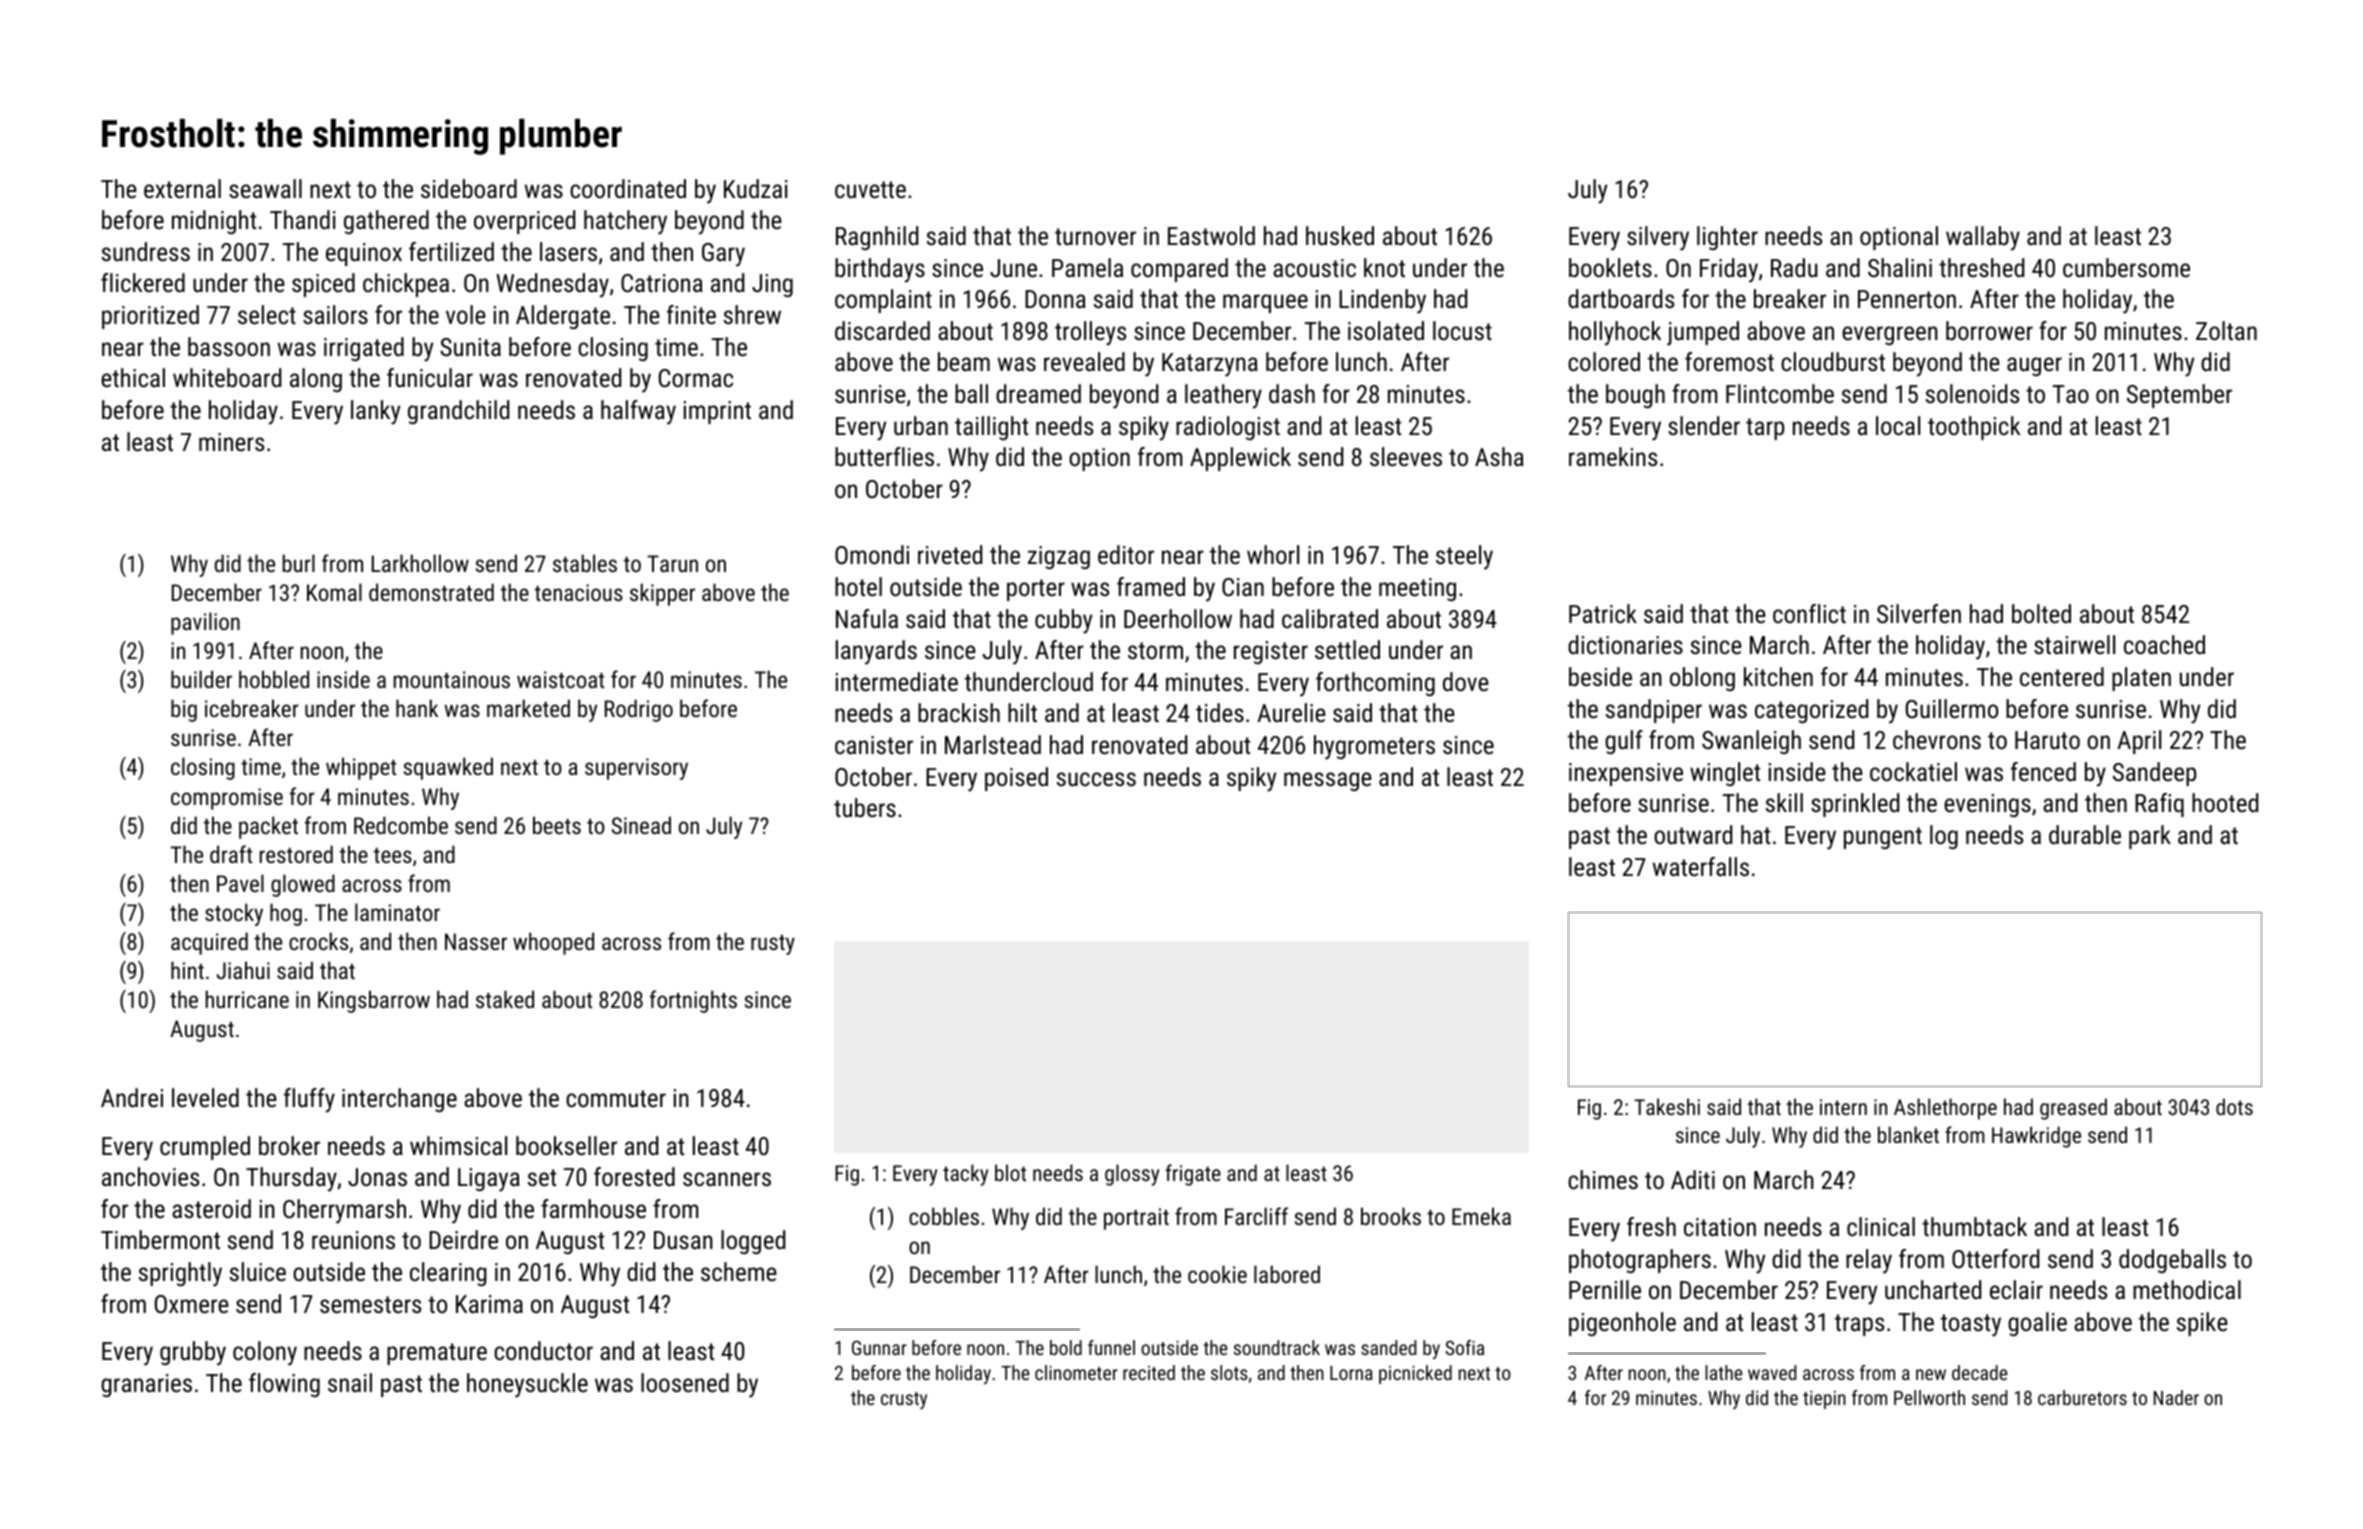 The height and width of the page is (1529, 2363). Describe the element at coordinates (1340, 235) in the page. I see `husked` at that location.
